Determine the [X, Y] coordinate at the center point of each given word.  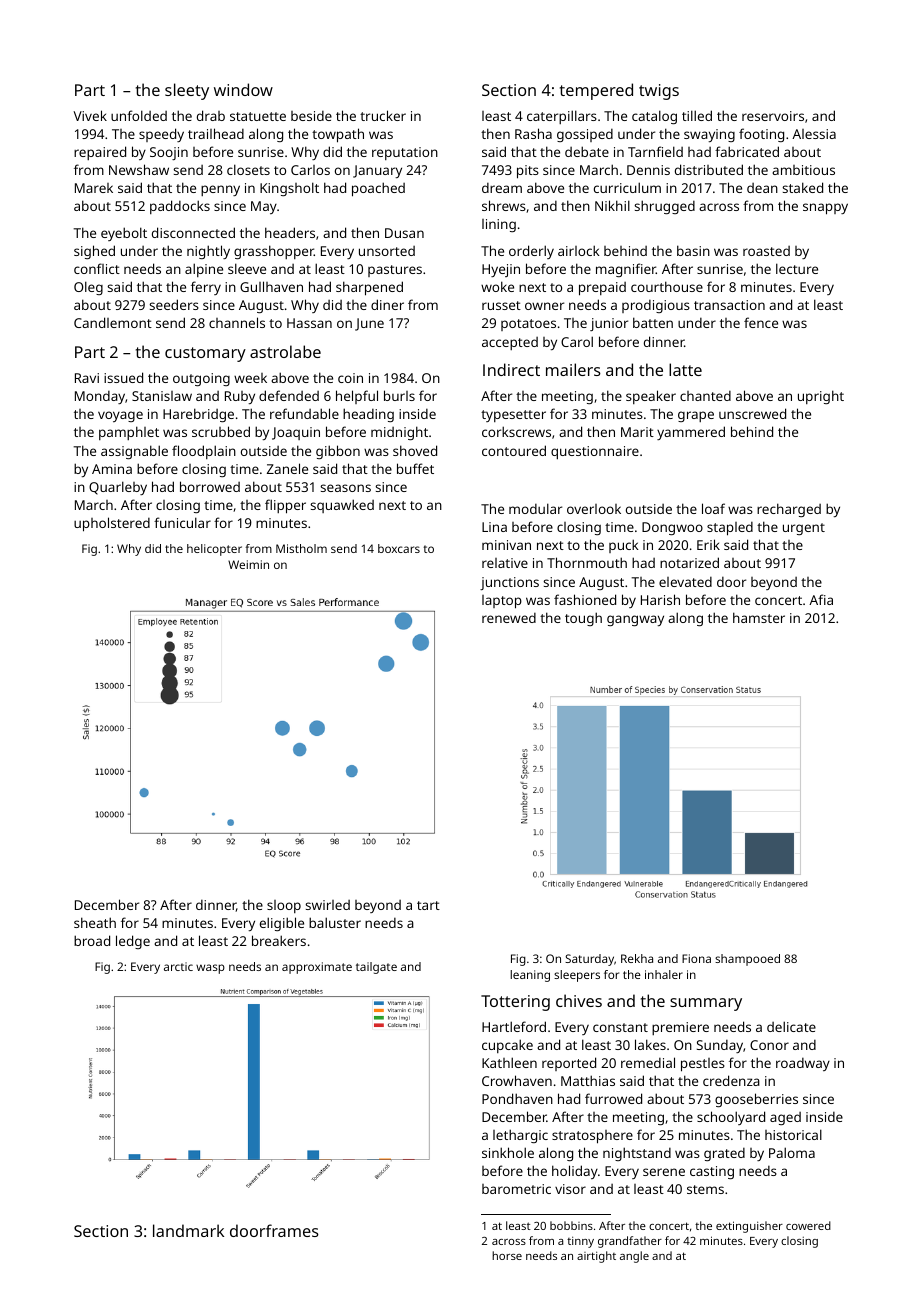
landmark [188, 1230]
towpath [338, 135]
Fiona [696, 958]
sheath [95, 922]
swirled [327, 905]
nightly [208, 252]
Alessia [814, 134]
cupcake [507, 1046]
